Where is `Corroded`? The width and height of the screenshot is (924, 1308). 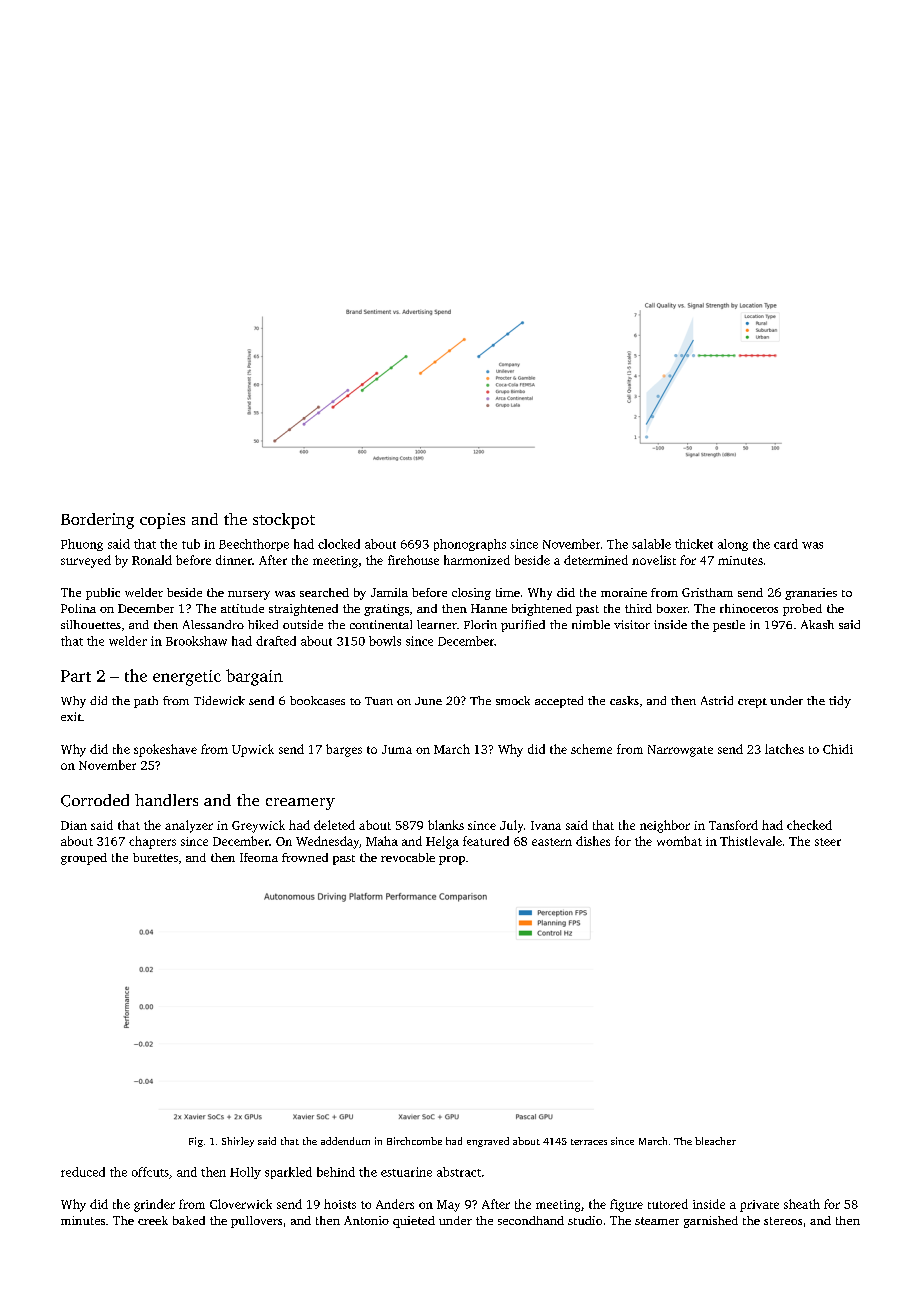
Corroded is located at coordinates (95, 800).
